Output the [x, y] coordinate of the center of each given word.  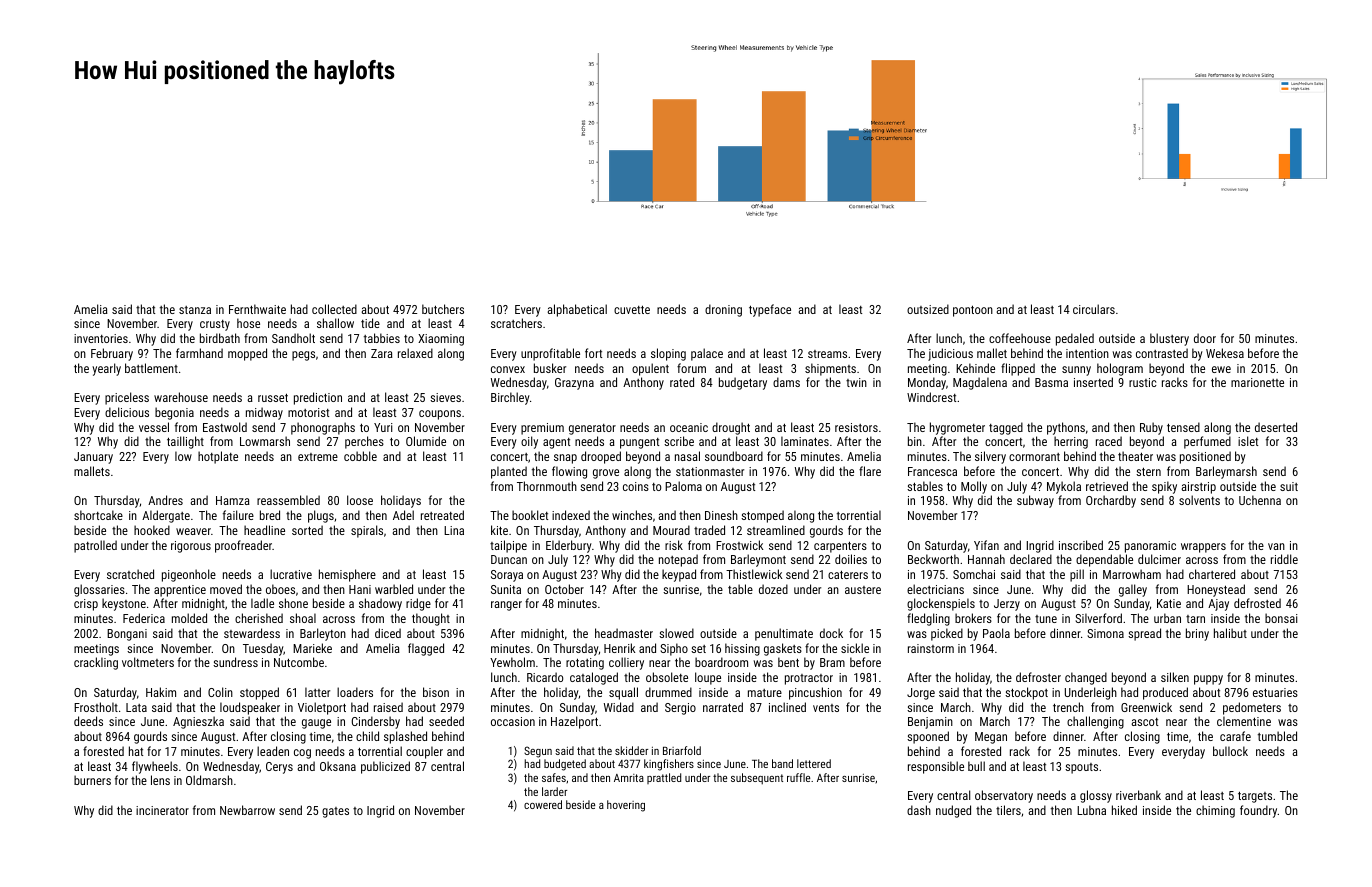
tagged [1006, 428]
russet [273, 397]
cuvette [632, 309]
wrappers [1203, 548]
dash [919, 810]
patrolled [95, 546]
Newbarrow [247, 810]
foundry [1259, 811]
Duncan [509, 559]
